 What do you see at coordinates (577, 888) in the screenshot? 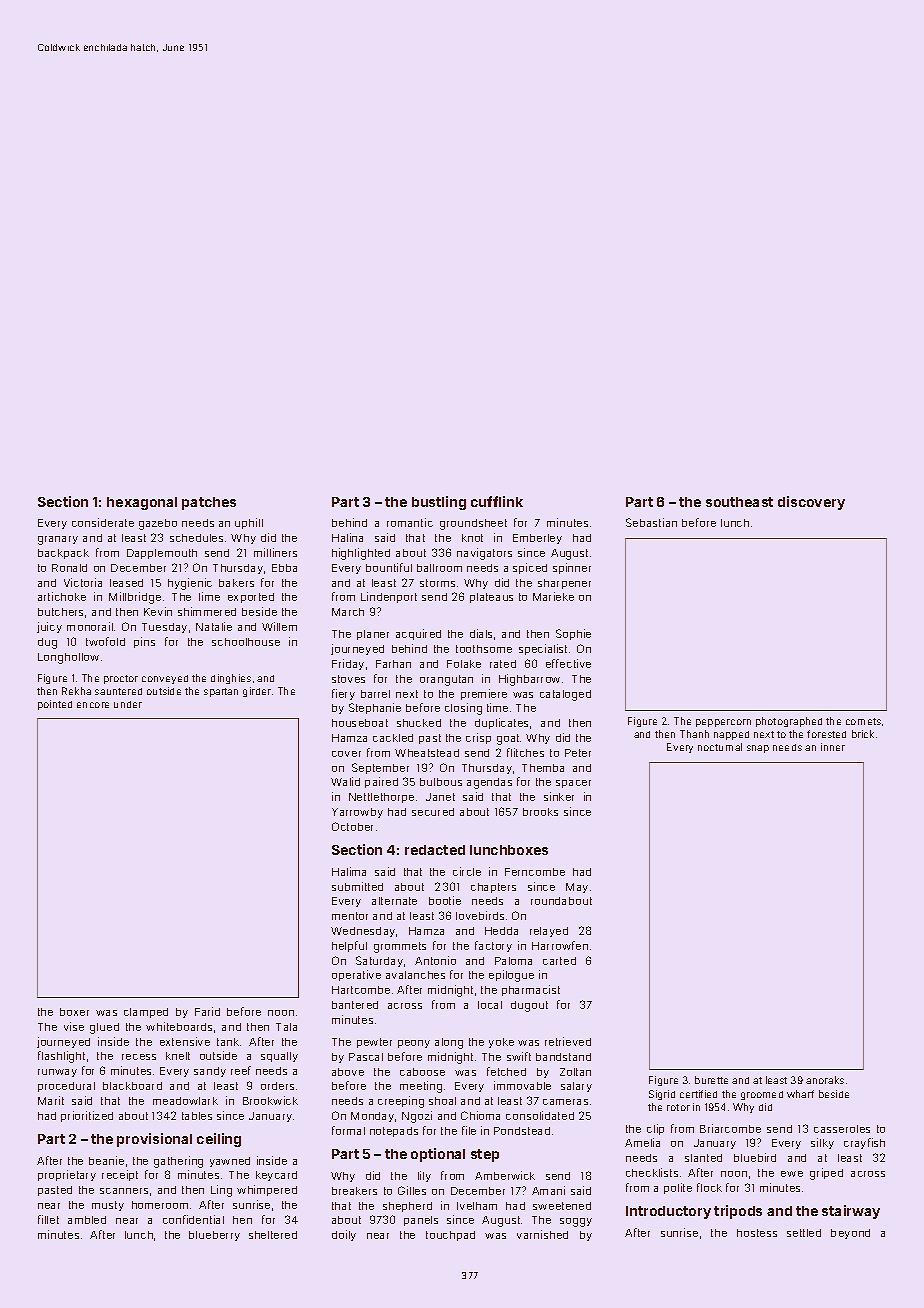
I see `May` at bounding box center [577, 888].
